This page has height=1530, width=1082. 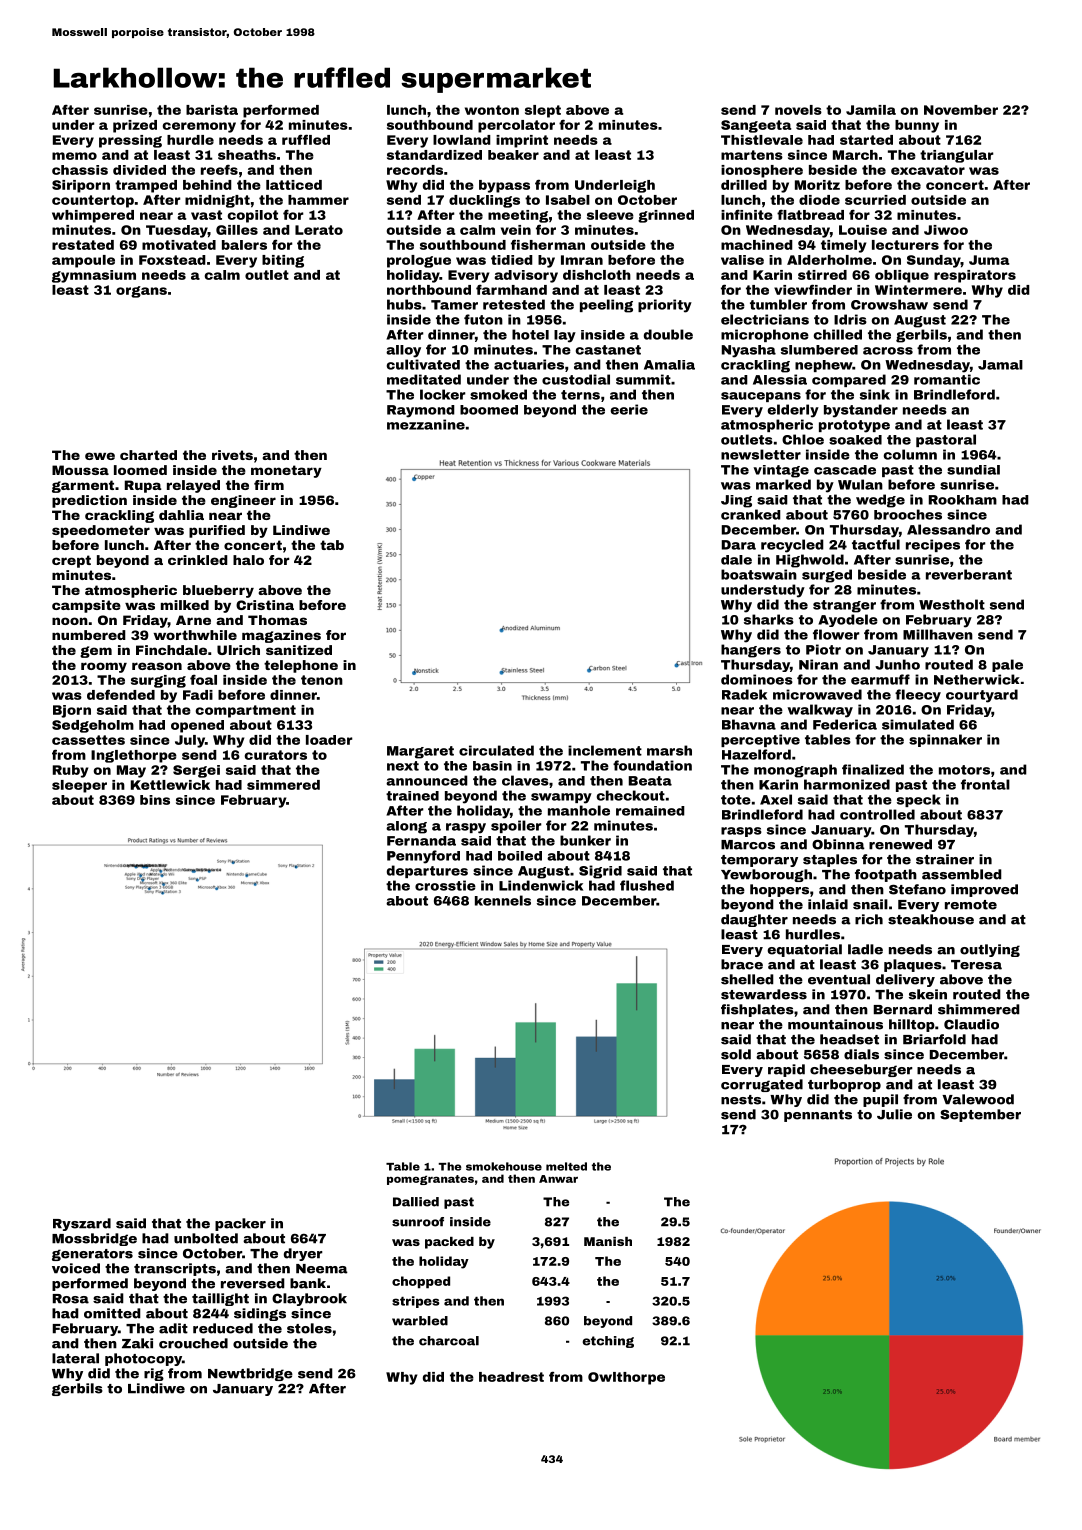 I want to click on slept, so click(x=543, y=111).
